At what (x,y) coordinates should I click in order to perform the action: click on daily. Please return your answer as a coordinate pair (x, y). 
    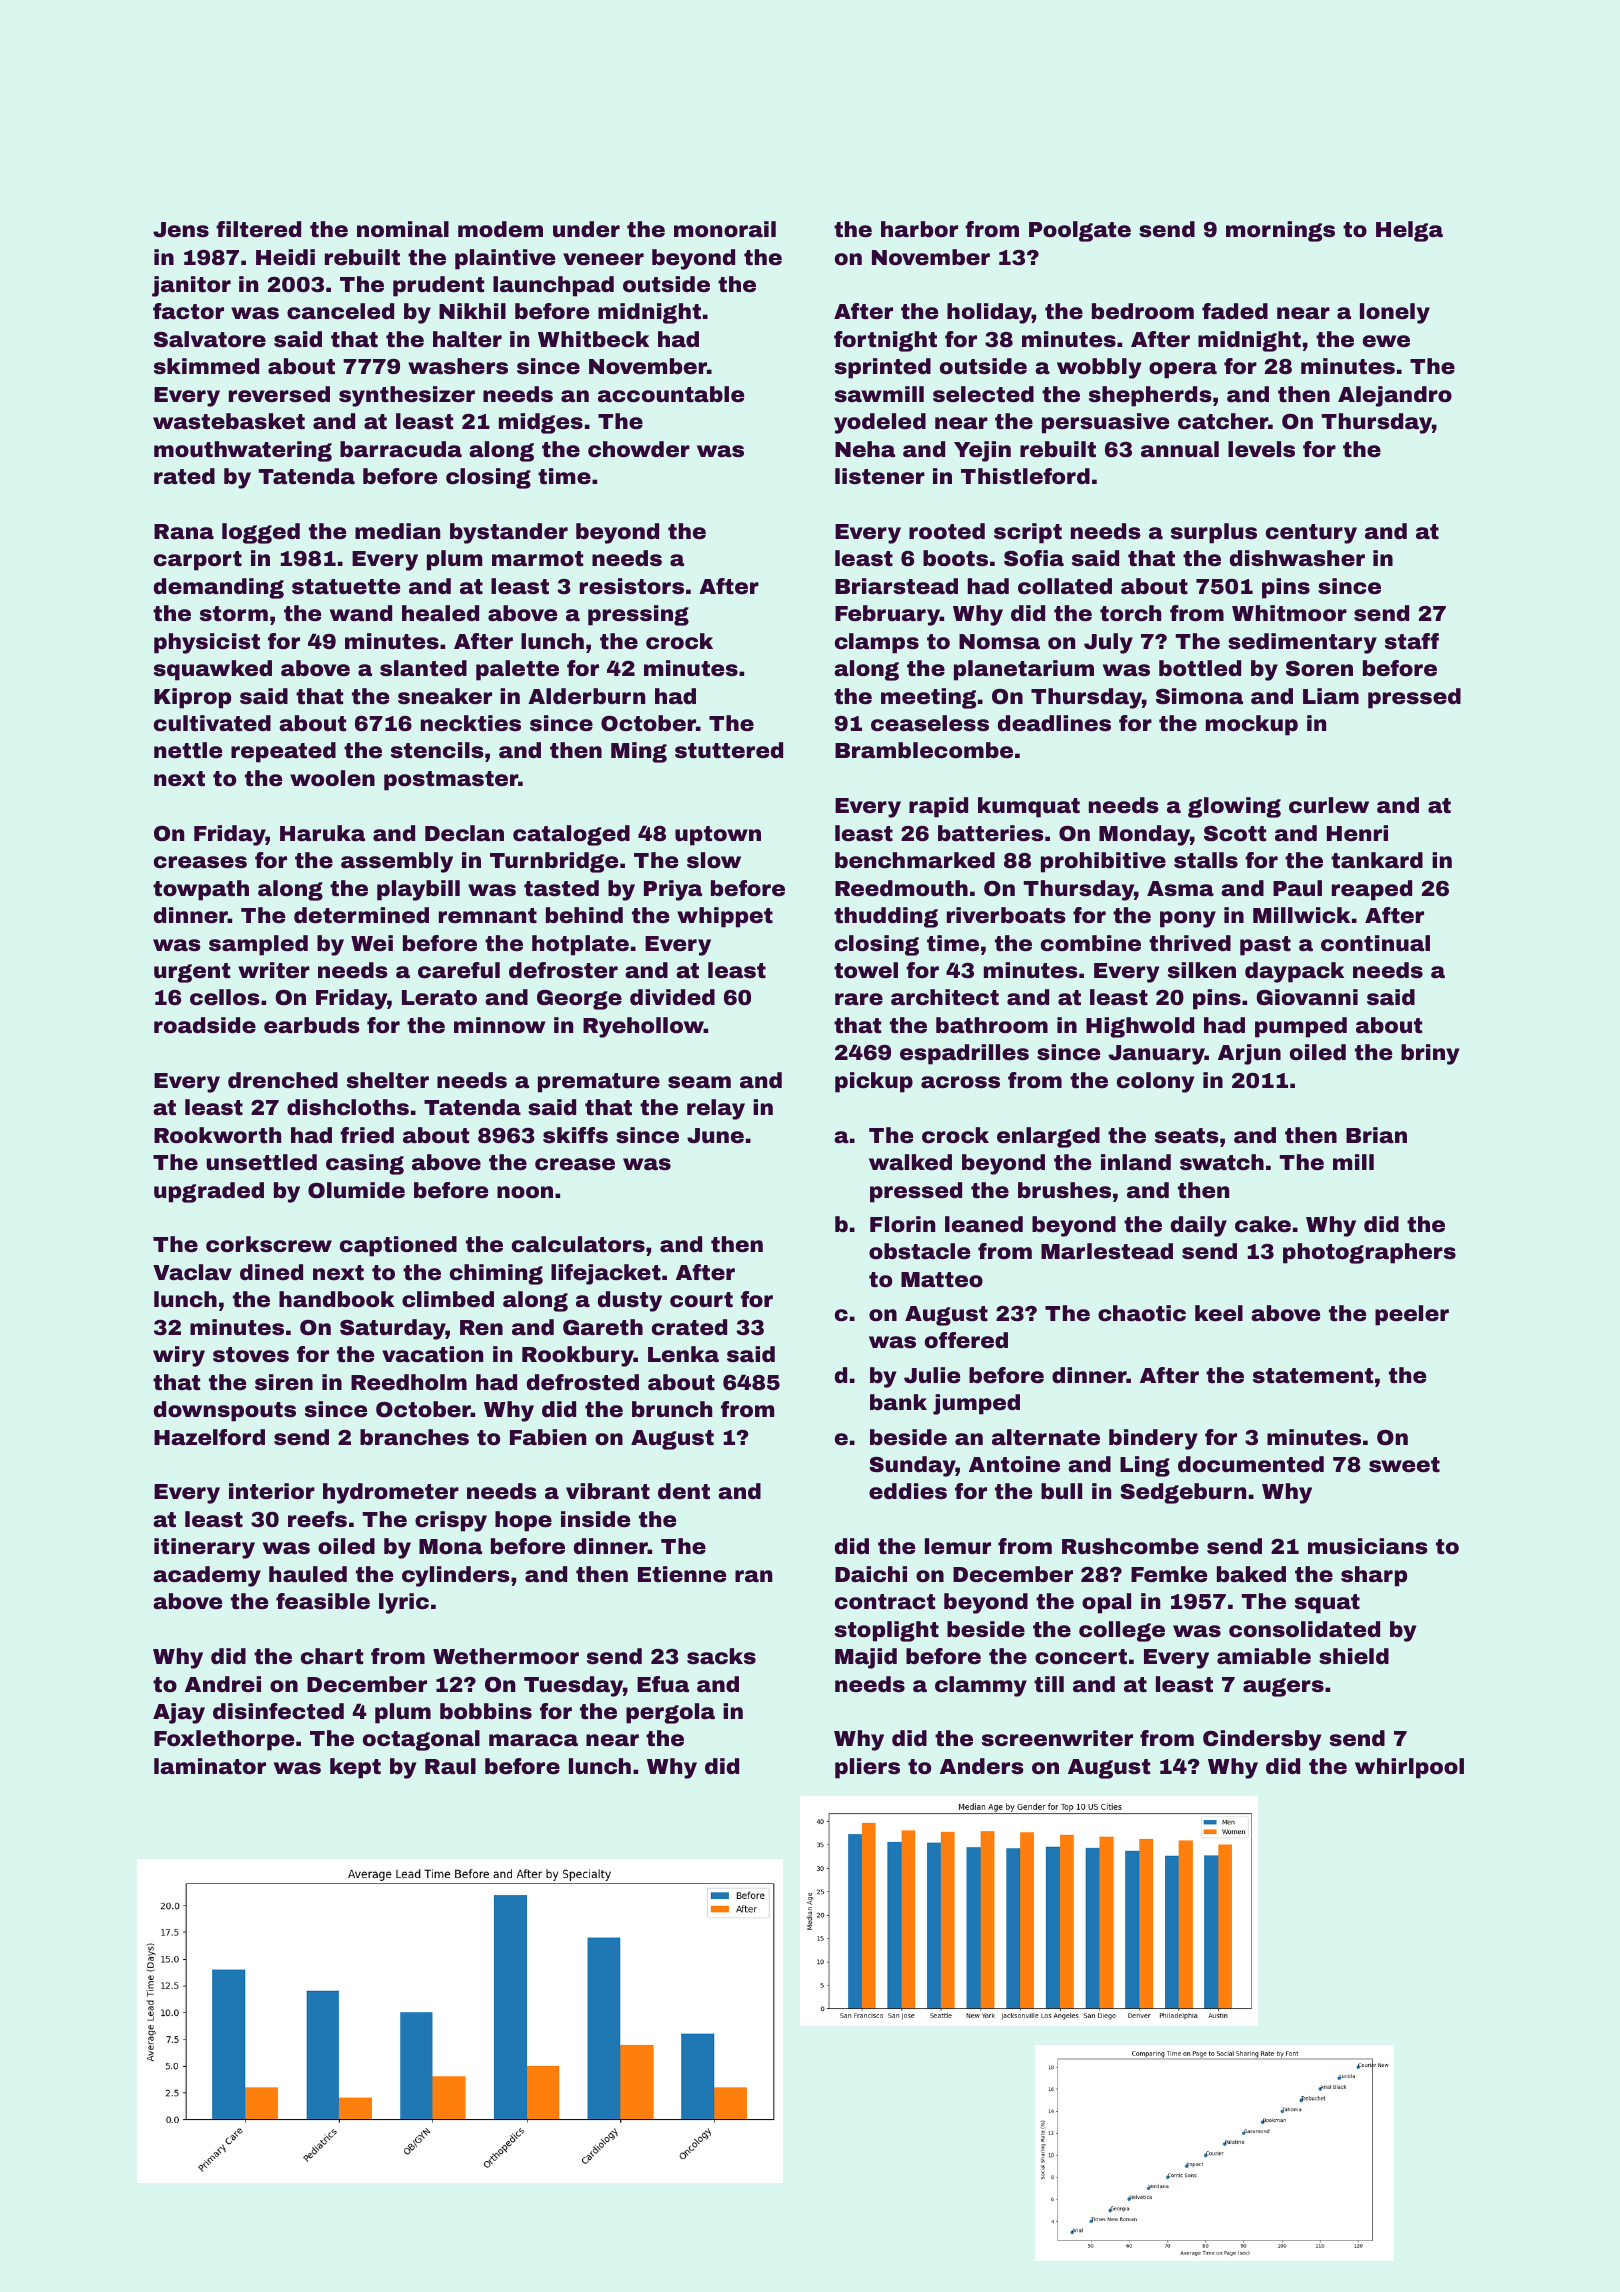
    Looking at the image, I should click on (1199, 1226).
